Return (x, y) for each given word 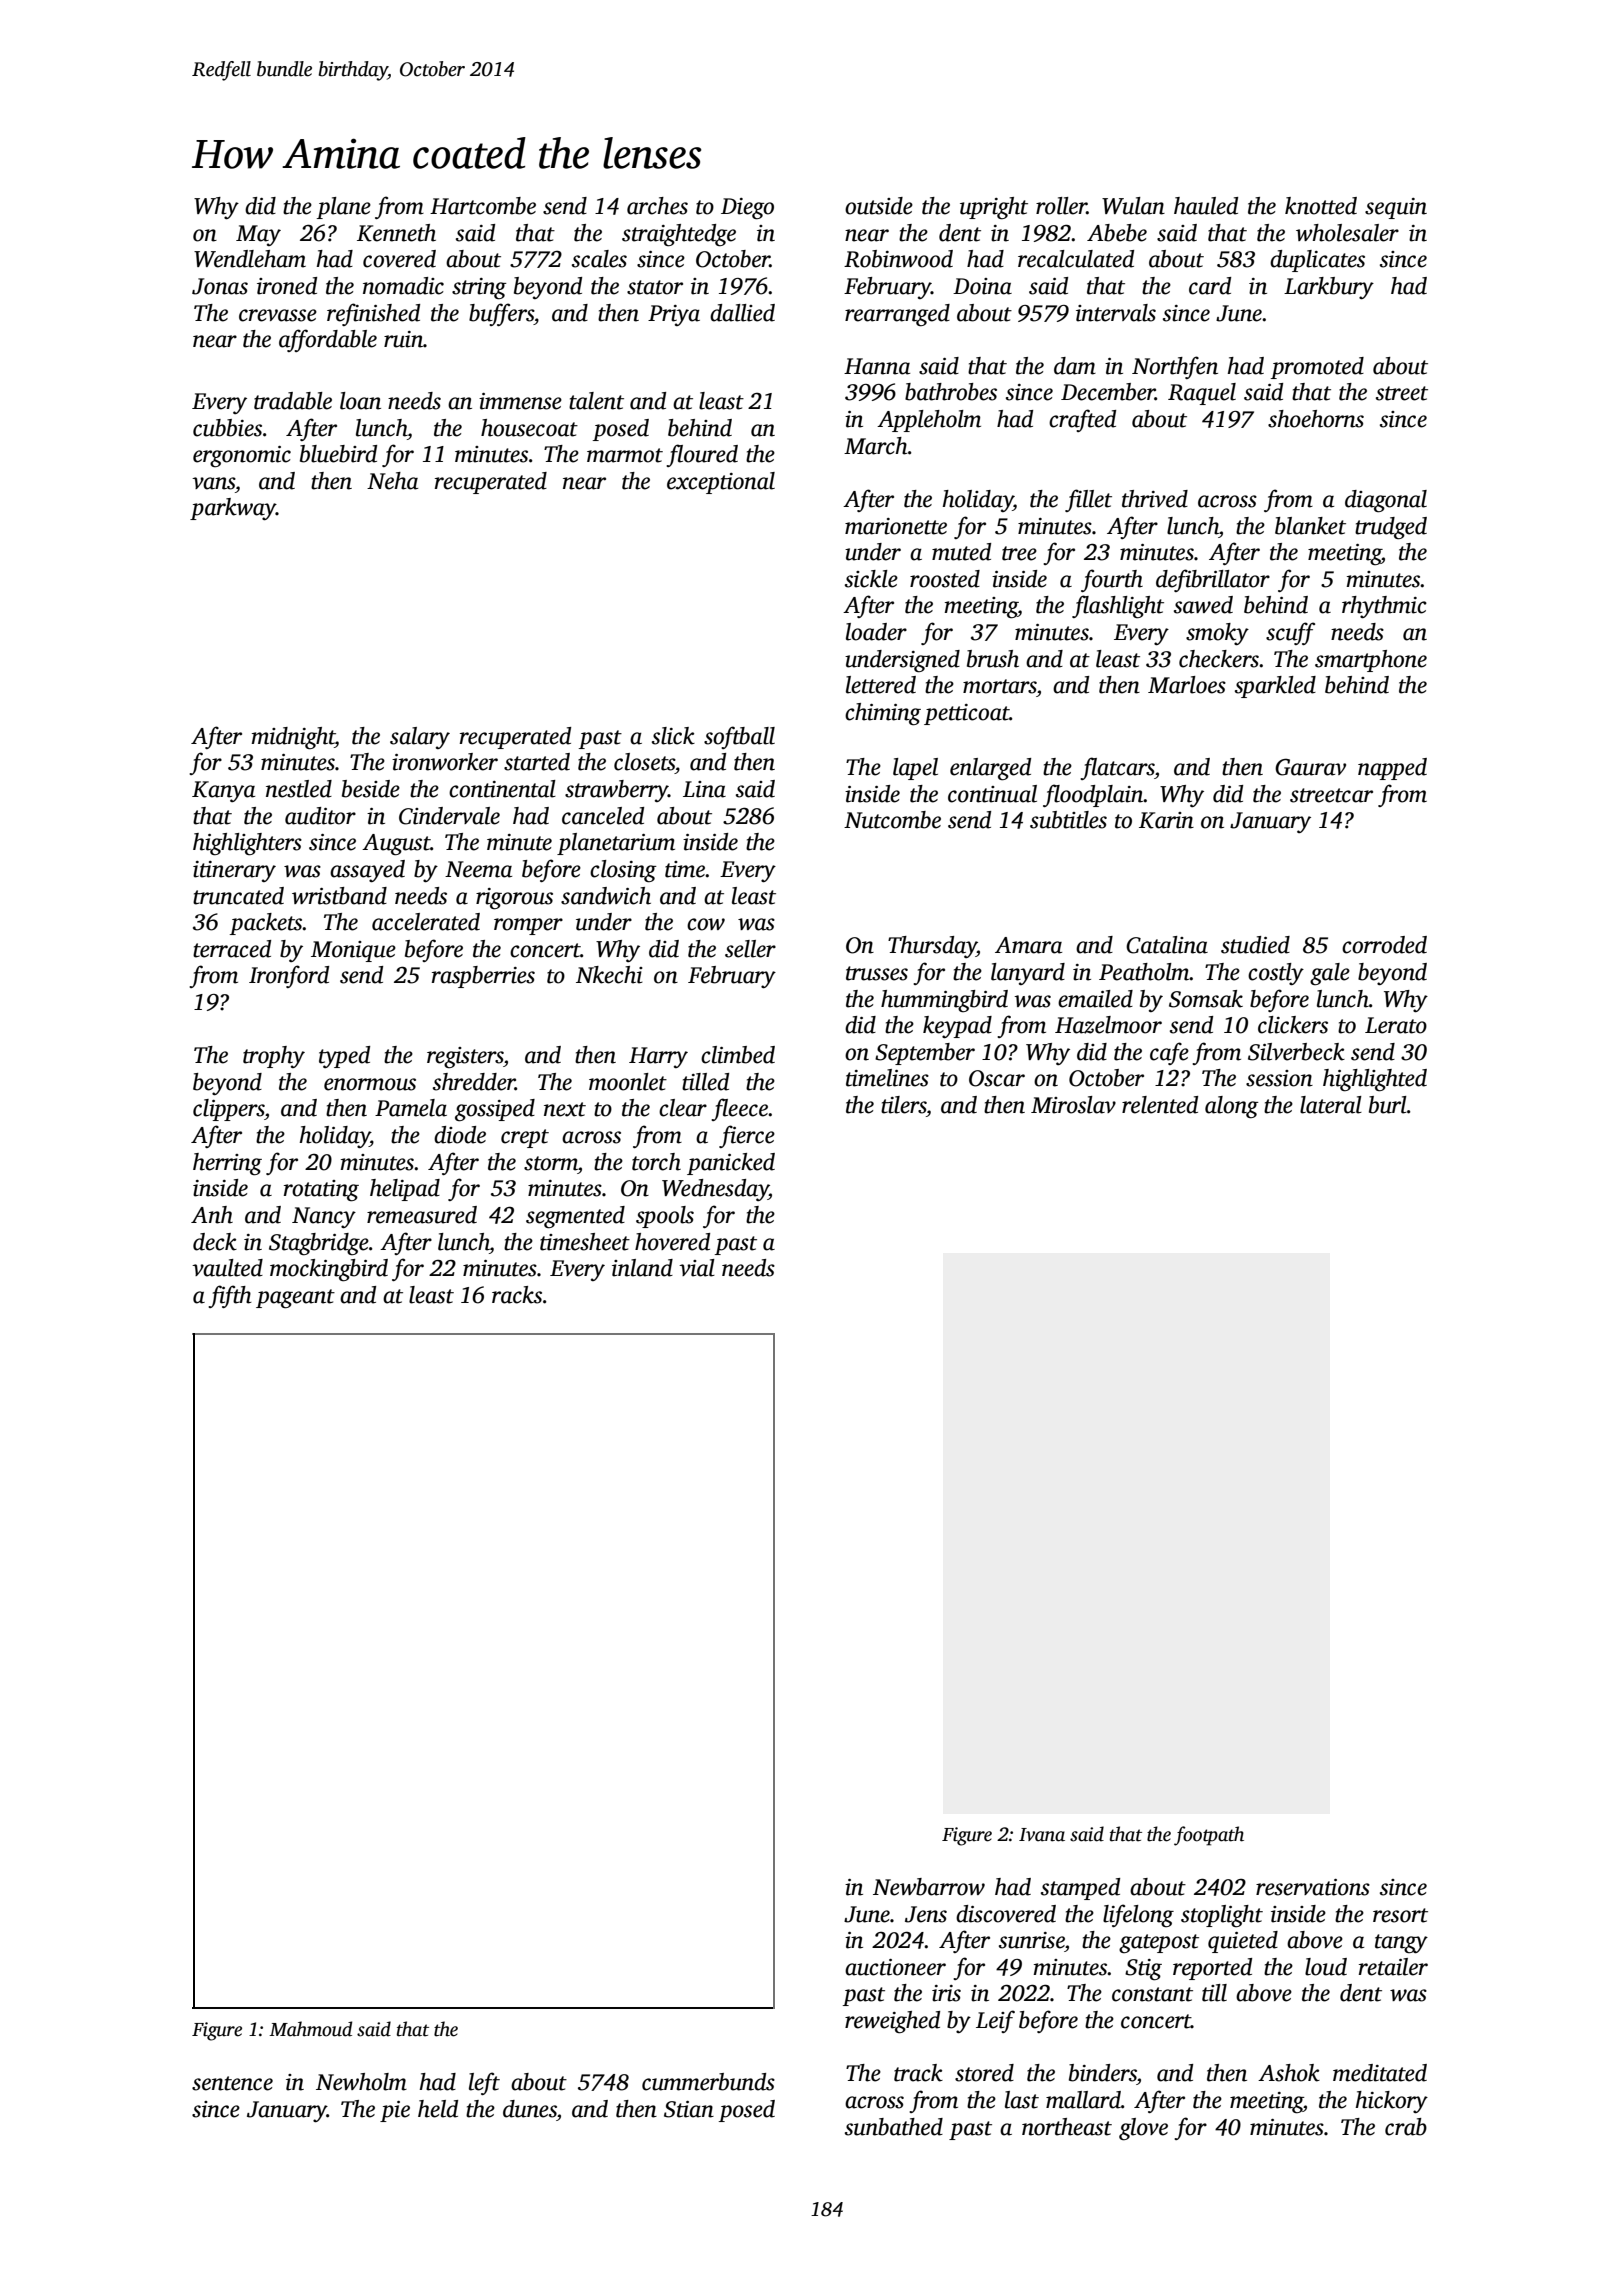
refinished (373, 314)
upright (994, 208)
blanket (1310, 526)
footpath (1209, 1836)
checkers (1219, 659)
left (484, 2083)
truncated (238, 896)
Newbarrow (929, 1887)
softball (739, 737)
